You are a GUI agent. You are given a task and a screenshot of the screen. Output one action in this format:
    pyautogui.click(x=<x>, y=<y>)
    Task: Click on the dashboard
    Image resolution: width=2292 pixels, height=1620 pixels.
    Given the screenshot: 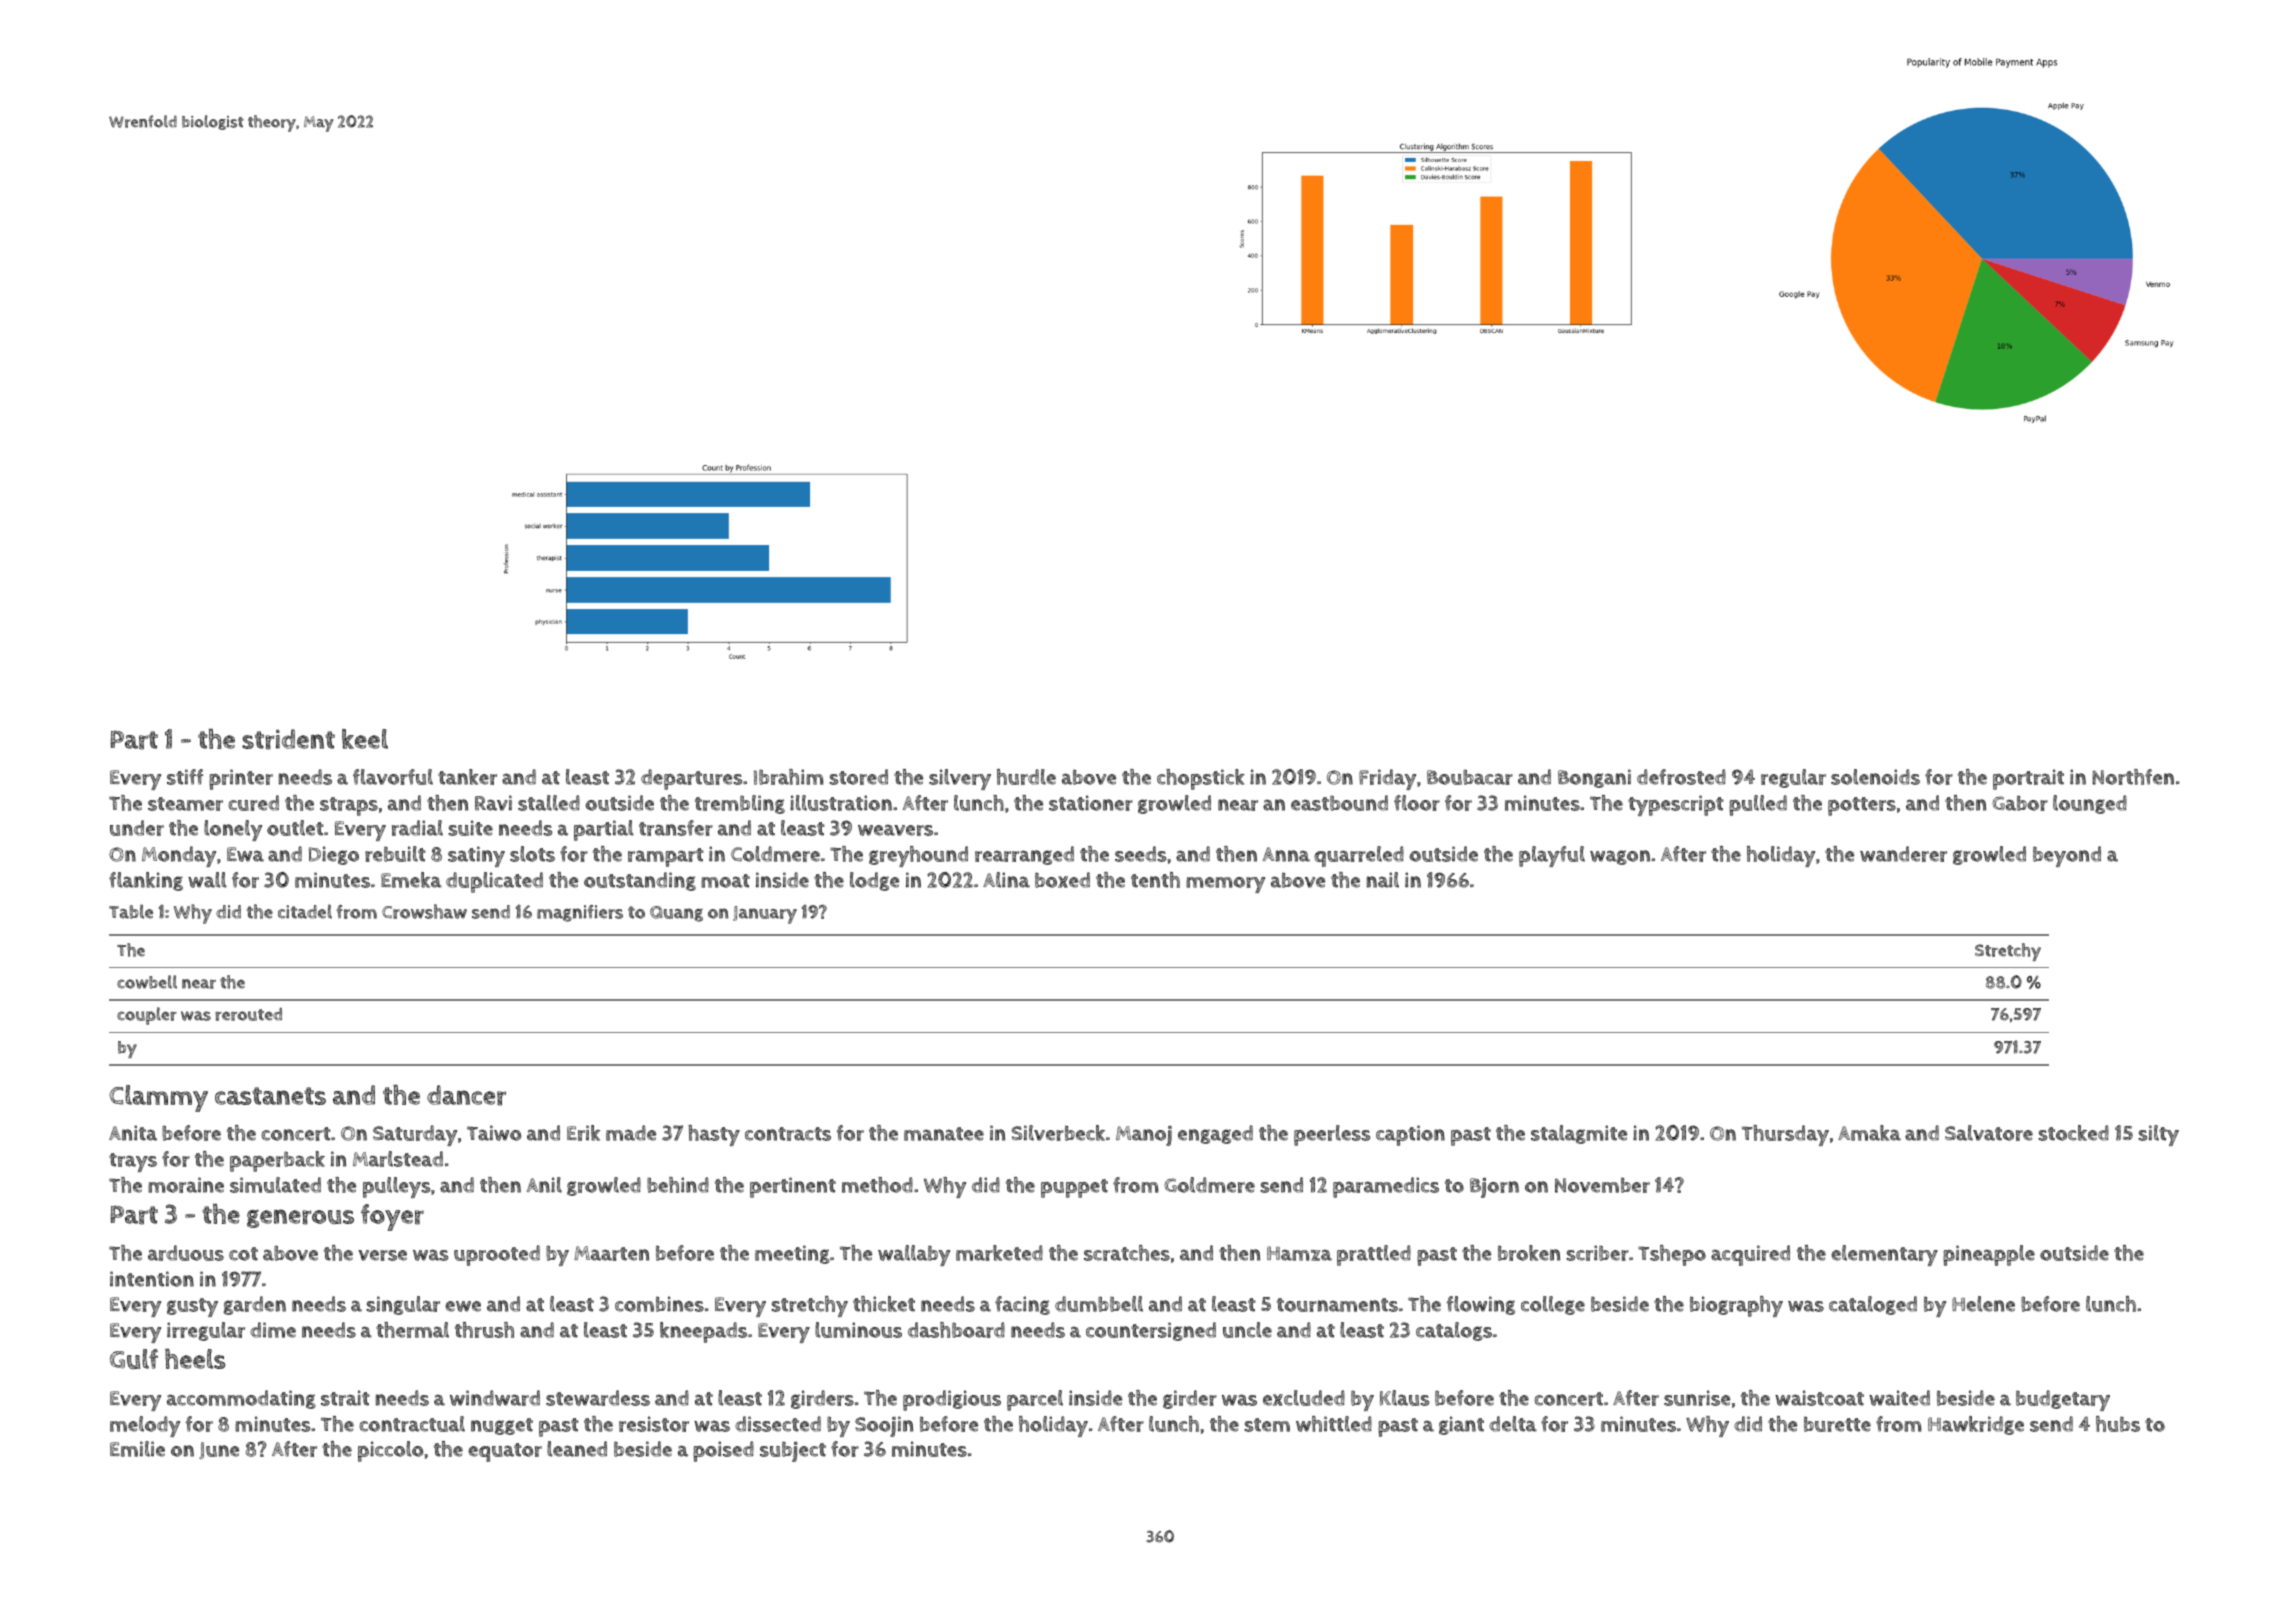 What is the action you would take?
    pyautogui.click(x=956, y=1330)
